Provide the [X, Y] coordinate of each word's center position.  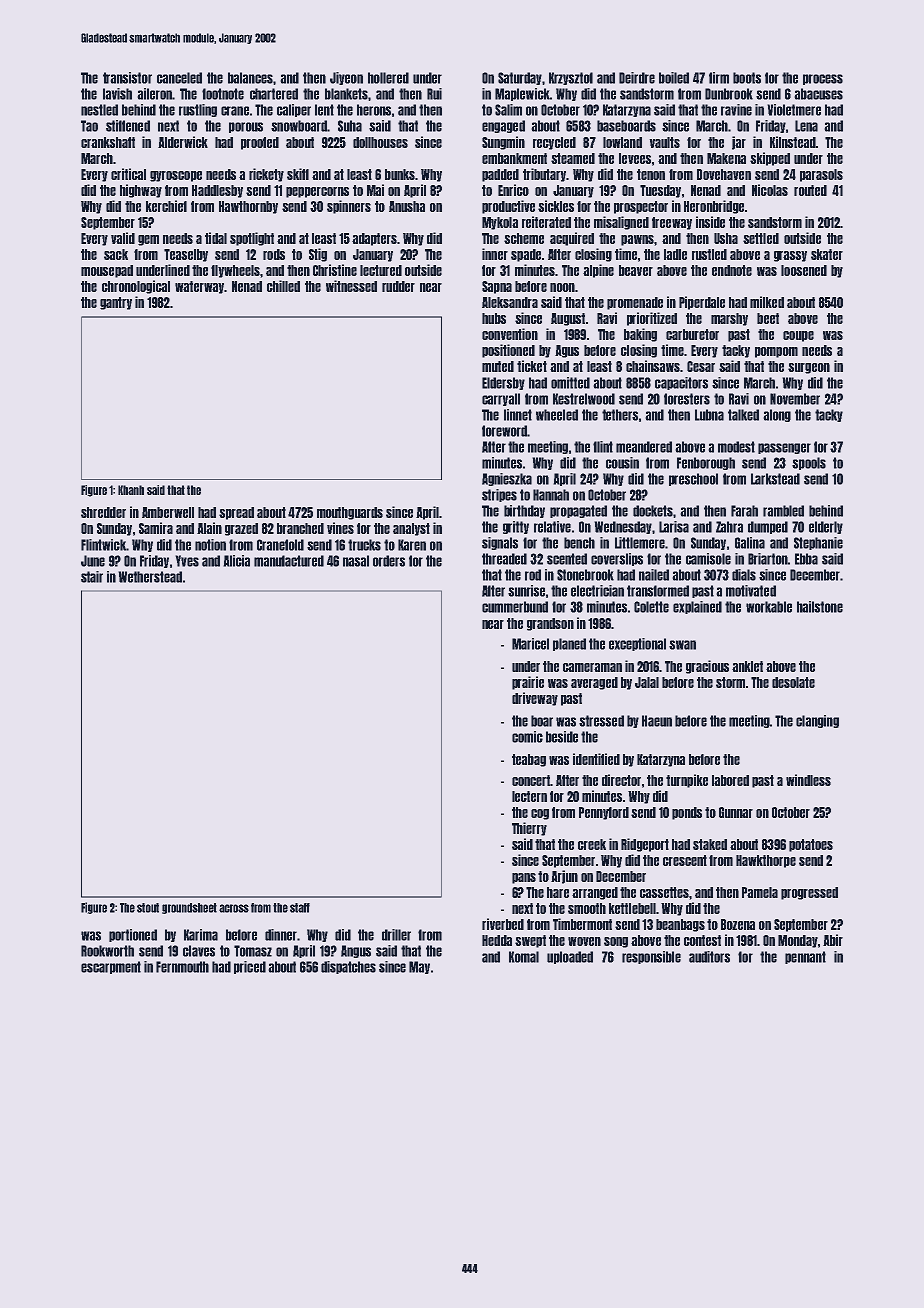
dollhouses [380, 142]
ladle [675, 254]
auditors [709, 957]
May [419, 967]
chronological [136, 287]
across [234, 908]
